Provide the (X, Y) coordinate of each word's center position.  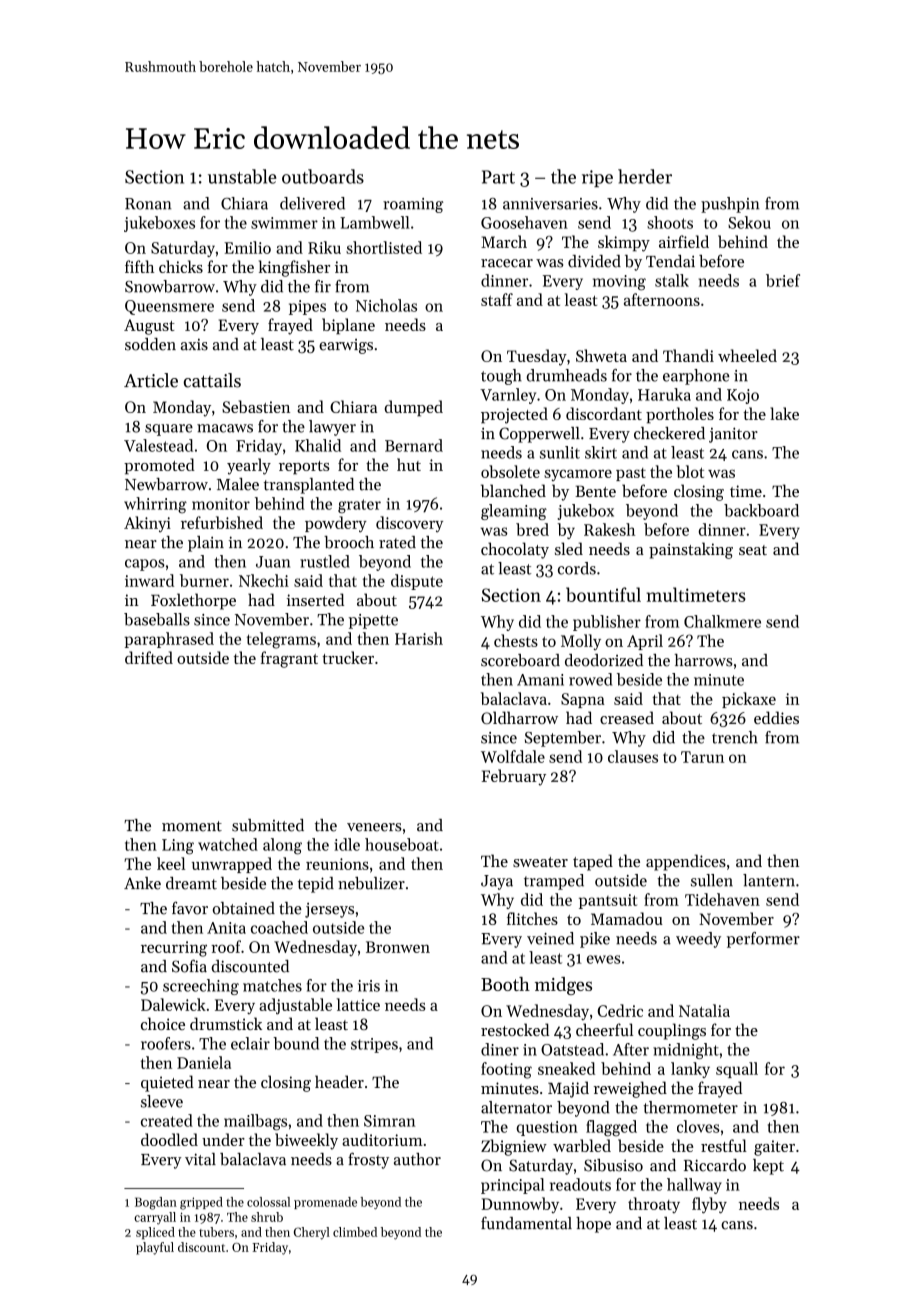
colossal (268, 1202)
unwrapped (232, 865)
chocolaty (515, 550)
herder (645, 176)
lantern (769, 880)
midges (563, 986)
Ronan (148, 204)
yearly (249, 466)
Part (498, 177)
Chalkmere (722, 621)
